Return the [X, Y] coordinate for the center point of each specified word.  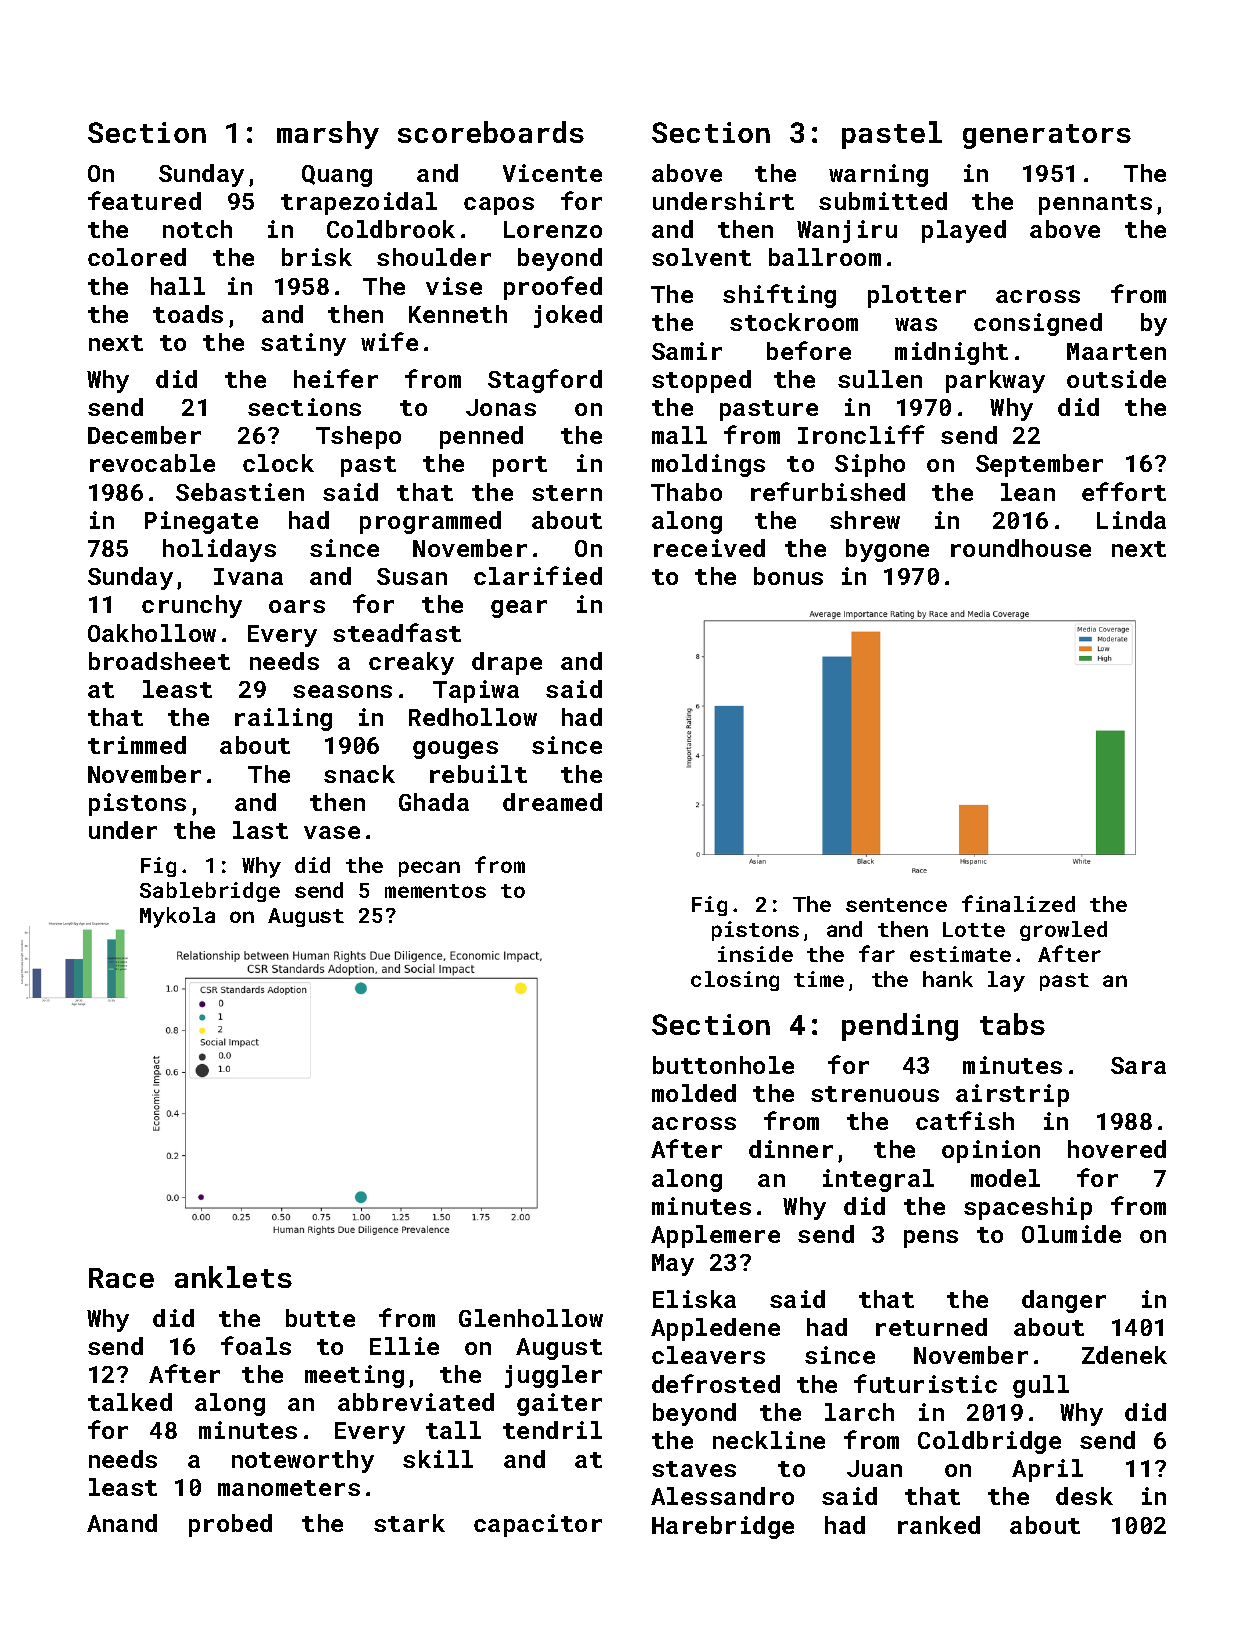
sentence [896, 905]
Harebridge [723, 1527]
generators [1047, 136]
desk [1084, 1496]
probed [230, 1525]
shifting [779, 296]
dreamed [552, 802]
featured [144, 200]
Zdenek [1124, 1355]
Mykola [177, 917]
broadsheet [159, 661]
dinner [791, 1149]
